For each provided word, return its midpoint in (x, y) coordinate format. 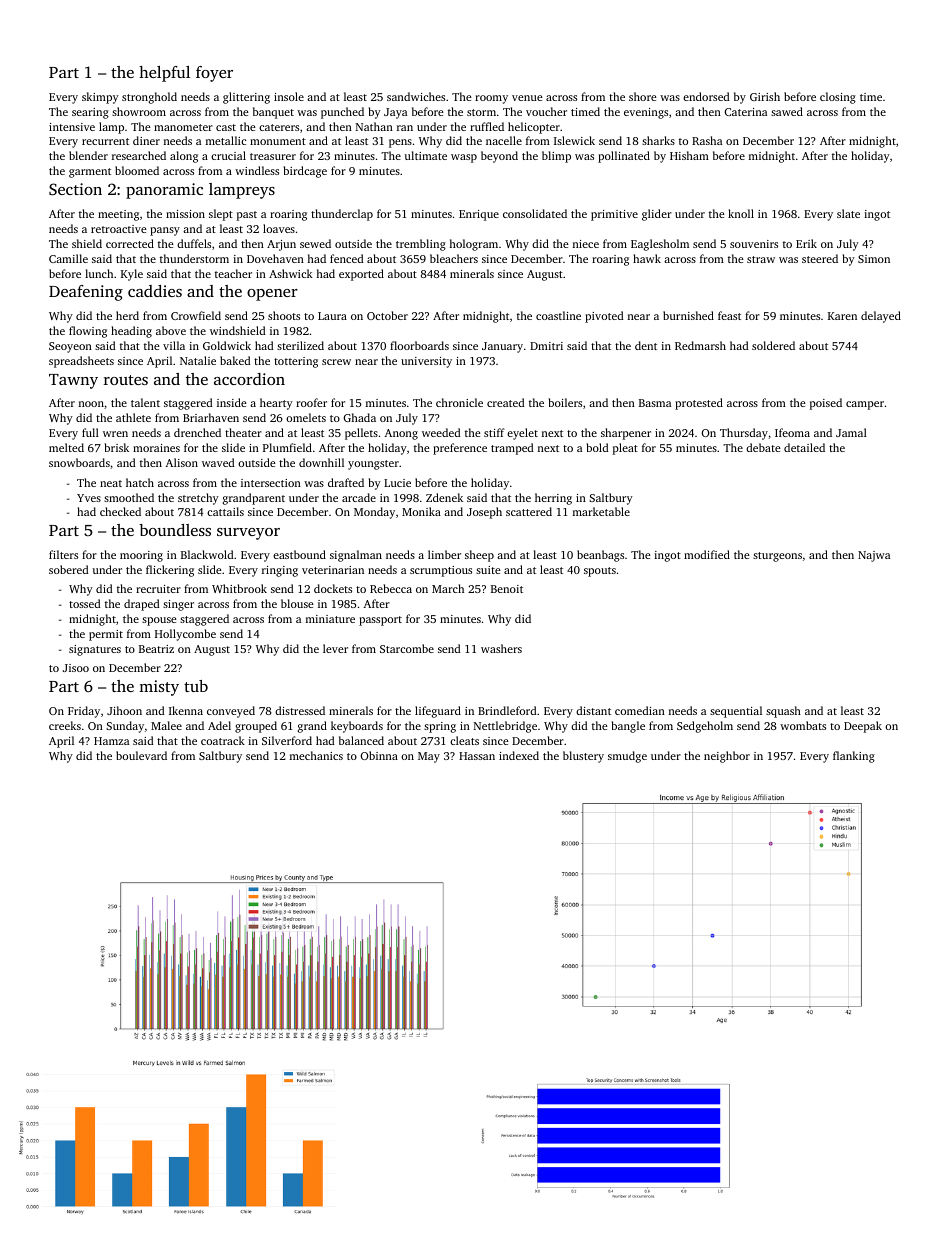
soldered (773, 345)
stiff (494, 432)
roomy (491, 99)
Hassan (477, 756)
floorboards (419, 345)
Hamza (111, 741)
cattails (225, 511)
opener (272, 295)
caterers (279, 127)
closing (838, 98)
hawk (647, 258)
